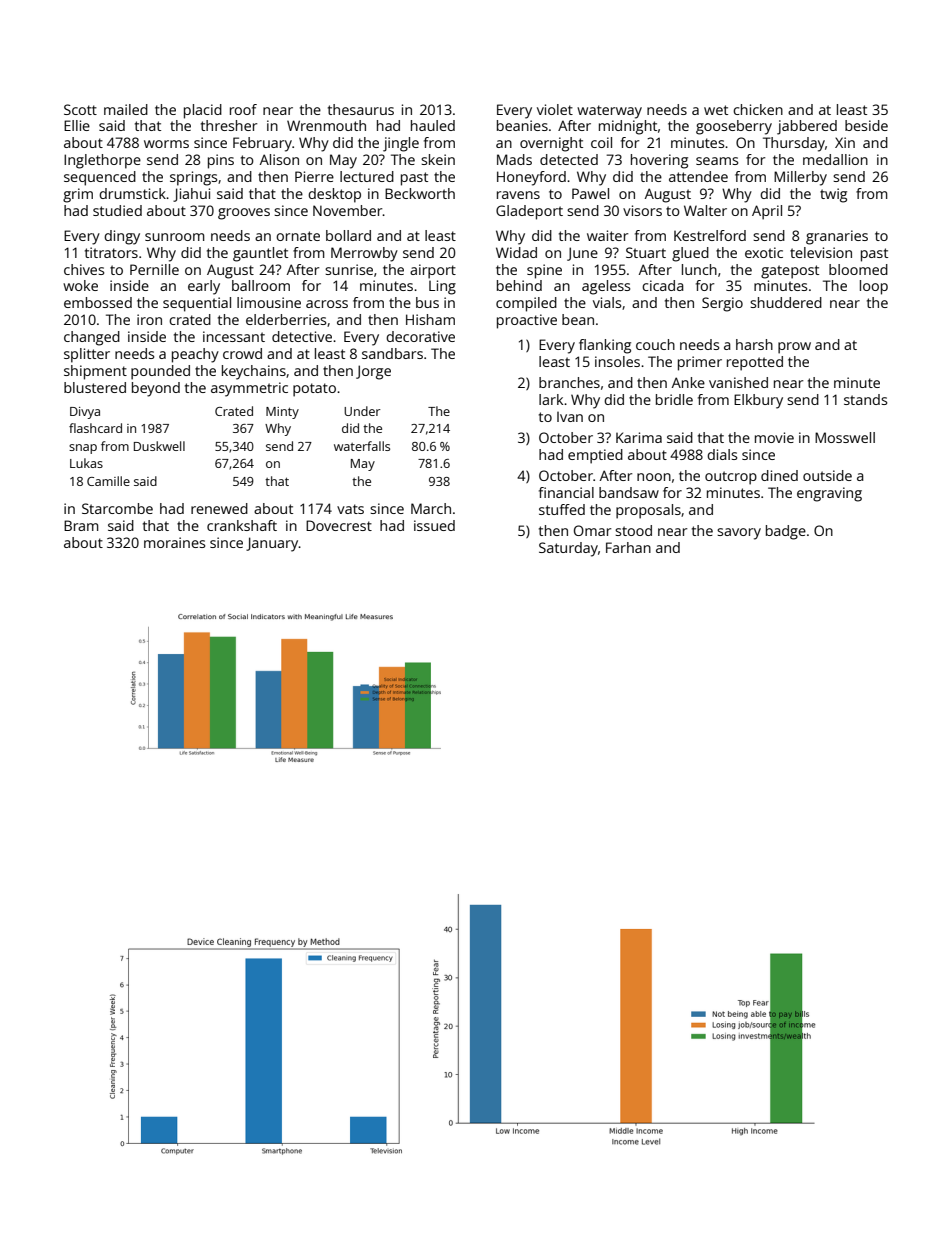 This document has height=1233, width=952. Describe the element at coordinates (865, 399) in the document. I see `stands` at that location.
